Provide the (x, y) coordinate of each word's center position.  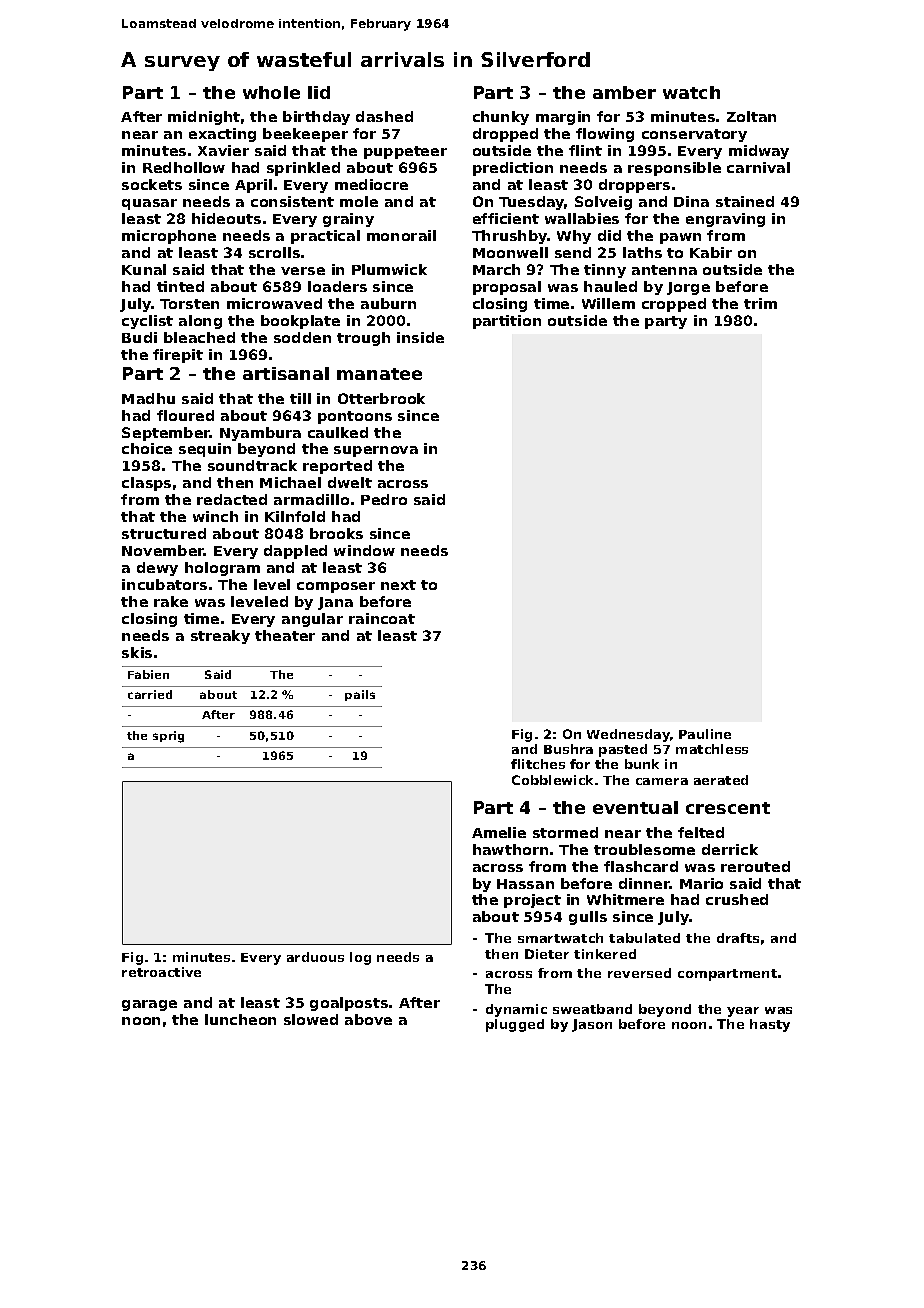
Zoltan (751, 116)
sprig (168, 737)
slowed (311, 1019)
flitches (538, 764)
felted (701, 832)
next (398, 585)
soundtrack (252, 465)
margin (563, 118)
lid (319, 92)
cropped (674, 305)
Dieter (547, 954)
